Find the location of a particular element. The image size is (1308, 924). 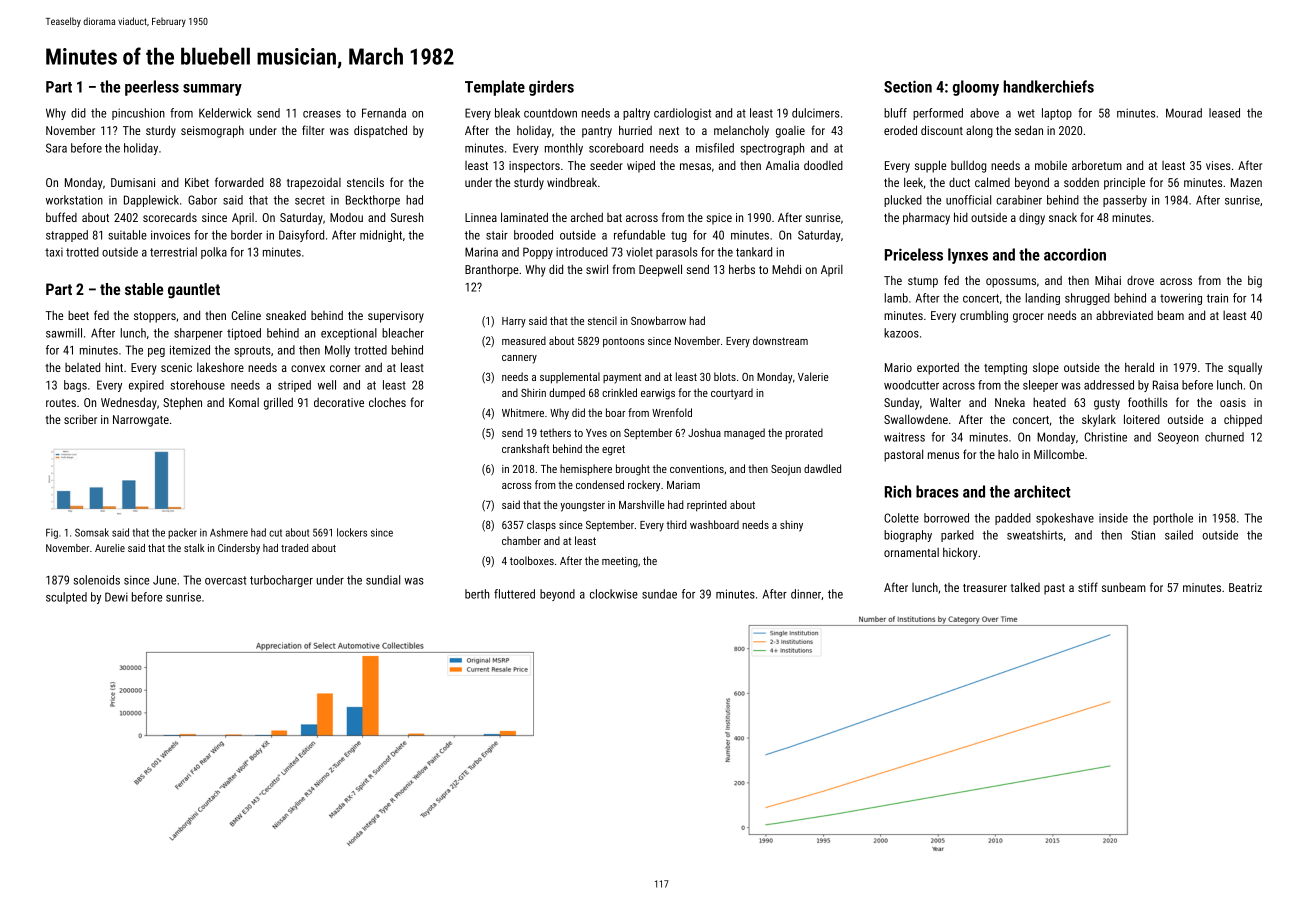

Beatriz is located at coordinates (1245, 587).
